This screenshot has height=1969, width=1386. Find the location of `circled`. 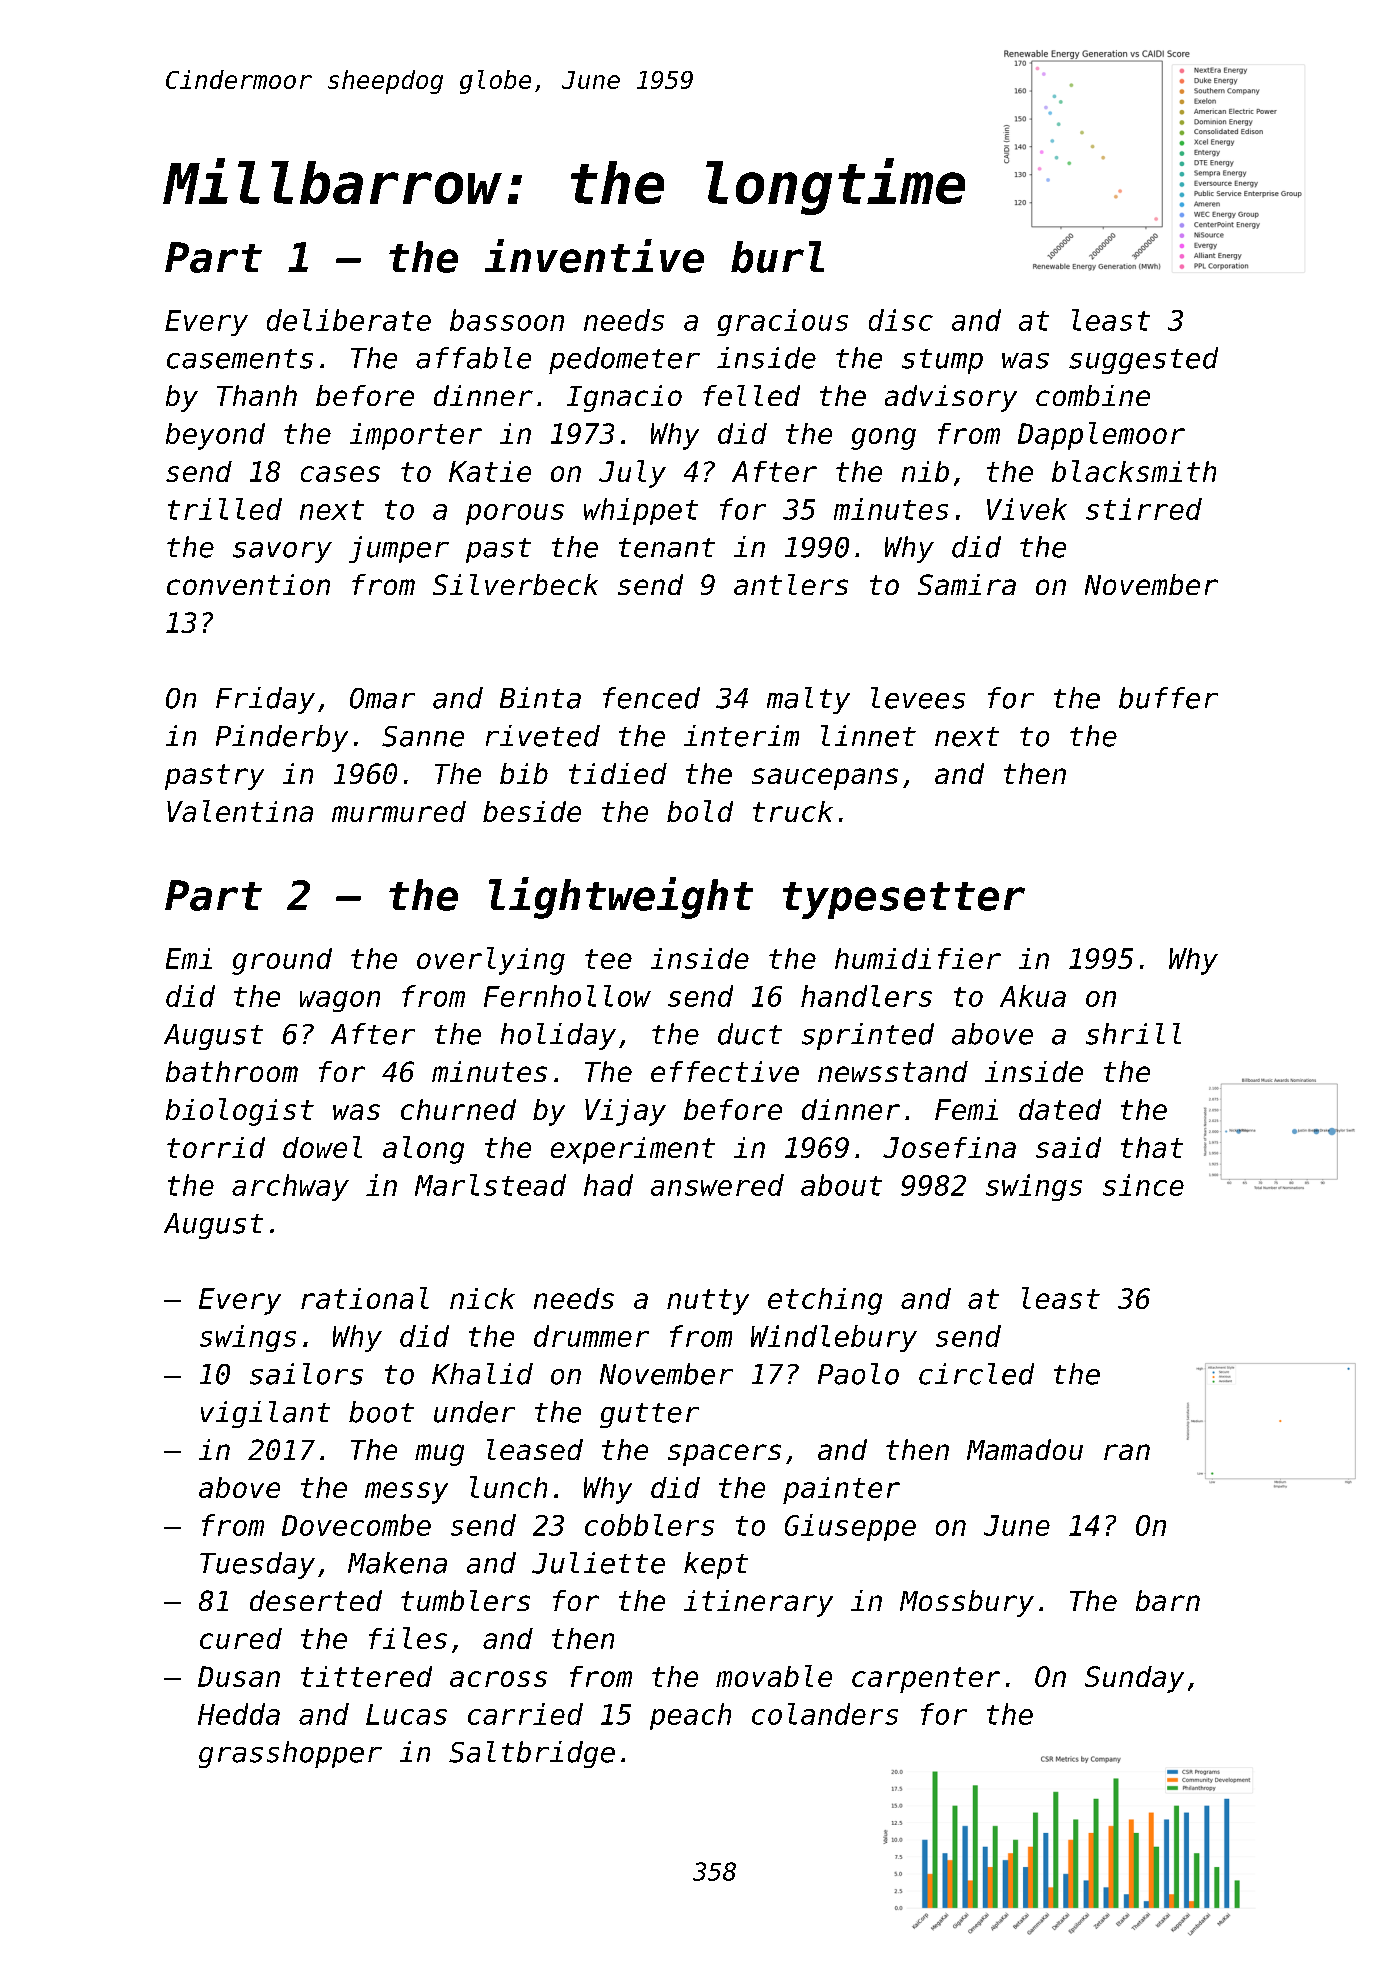

circled is located at coordinates (976, 1374).
